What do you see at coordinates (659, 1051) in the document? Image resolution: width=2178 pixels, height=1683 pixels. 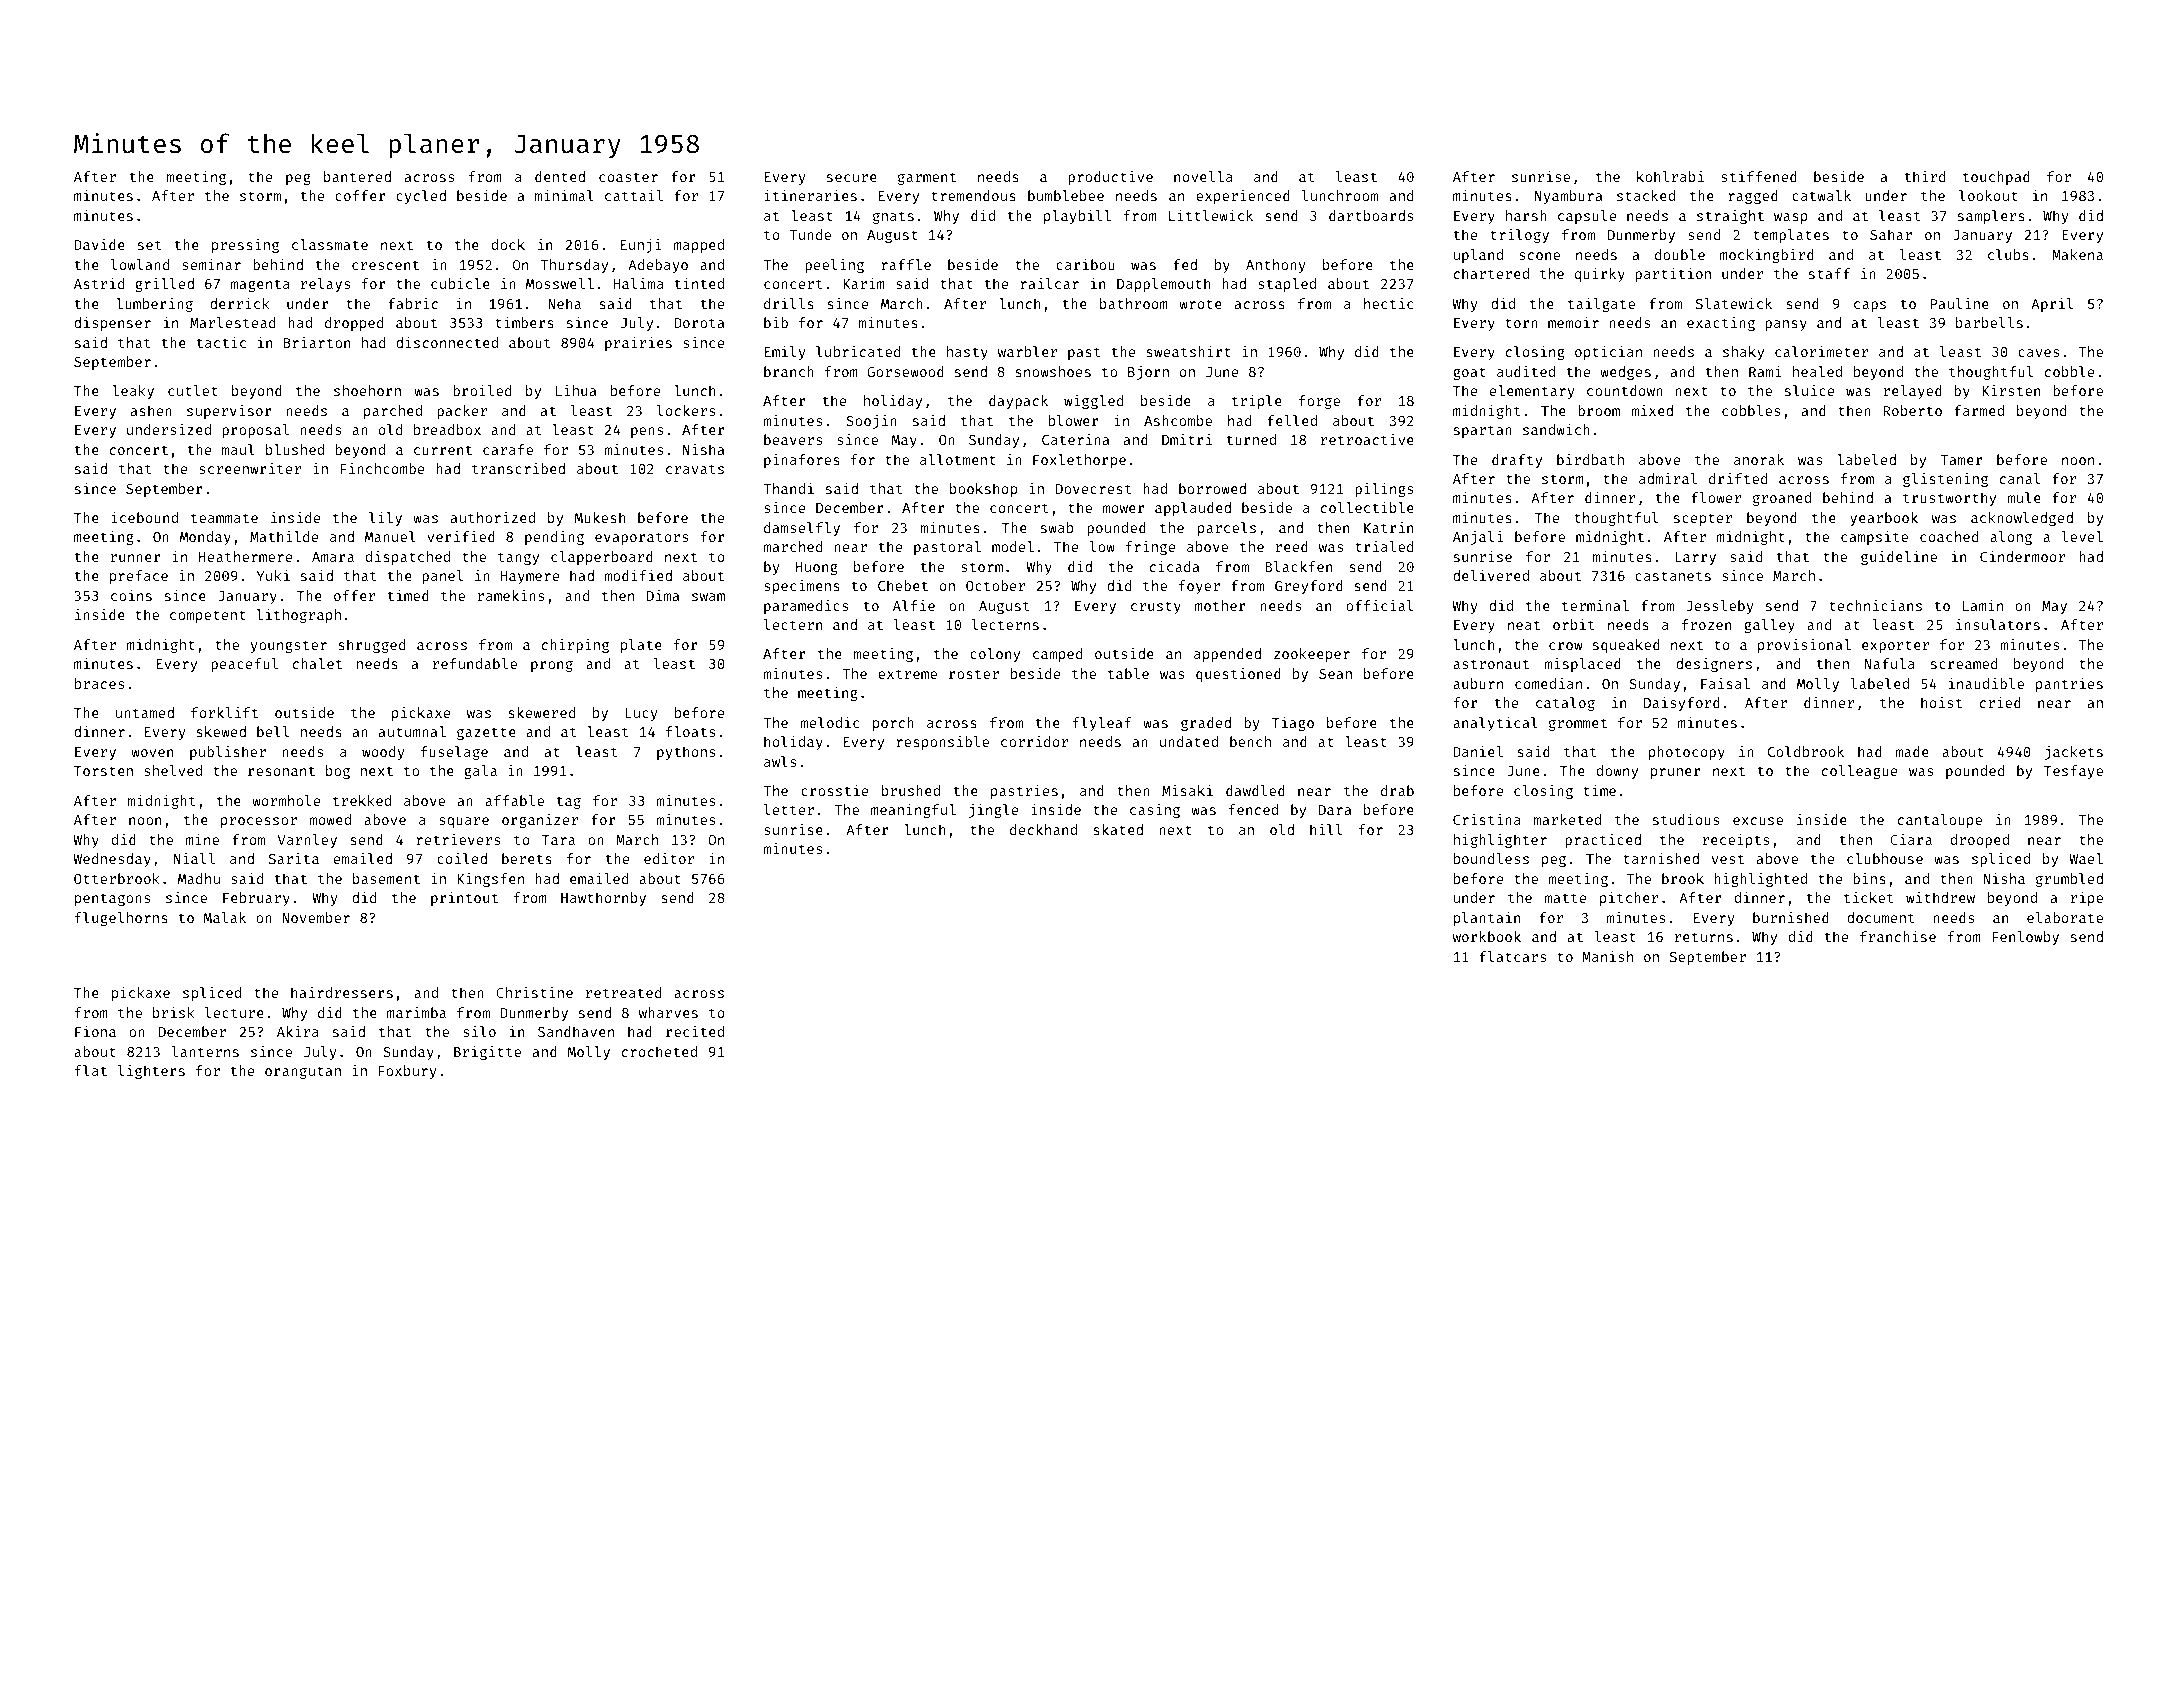 I see `crocheted` at bounding box center [659, 1051].
